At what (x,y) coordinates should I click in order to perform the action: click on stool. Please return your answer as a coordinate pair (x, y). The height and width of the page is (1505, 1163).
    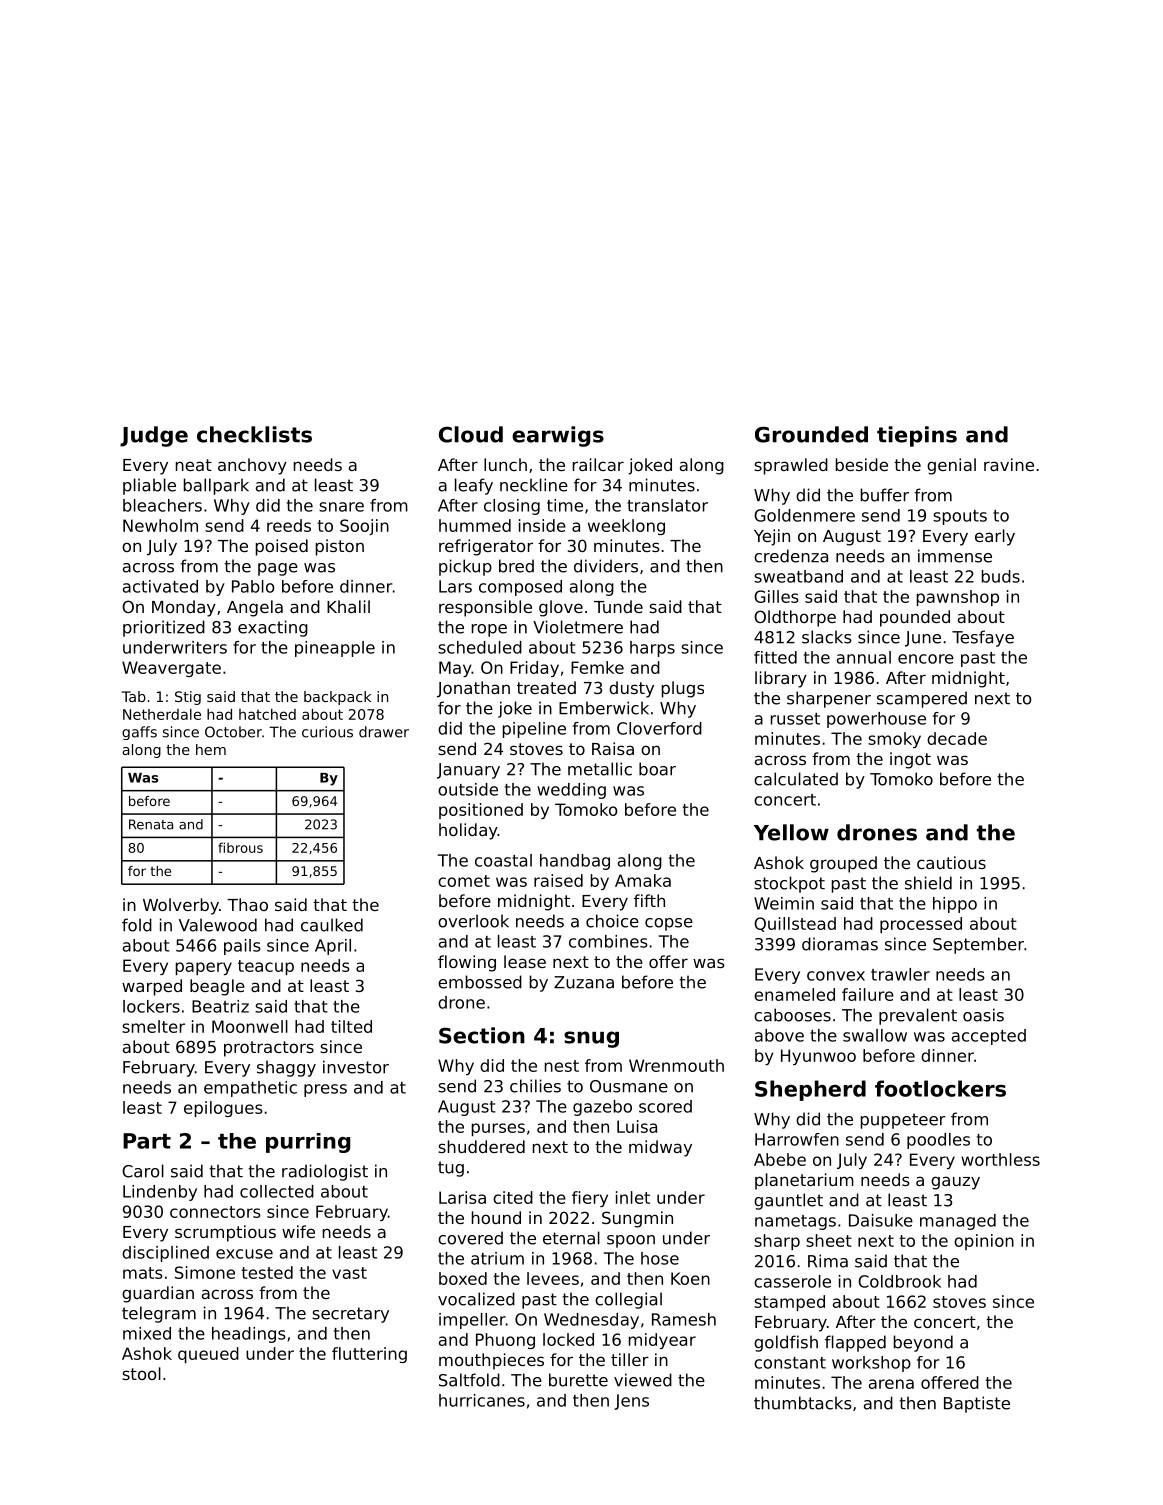
    Looking at the image, I should click on (141, 1373).
